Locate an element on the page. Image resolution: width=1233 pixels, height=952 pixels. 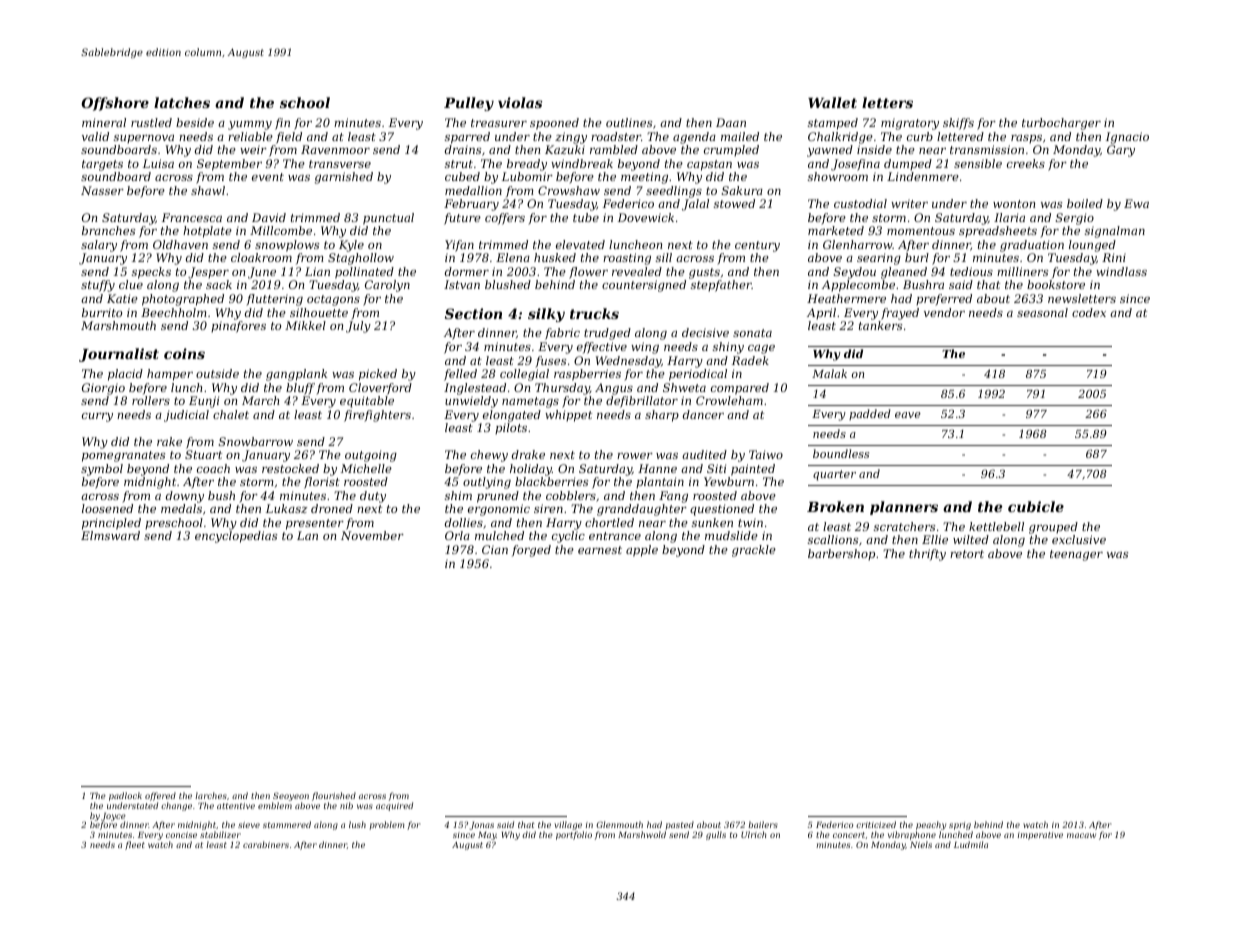
eave is located at coordinates (908, 415).
